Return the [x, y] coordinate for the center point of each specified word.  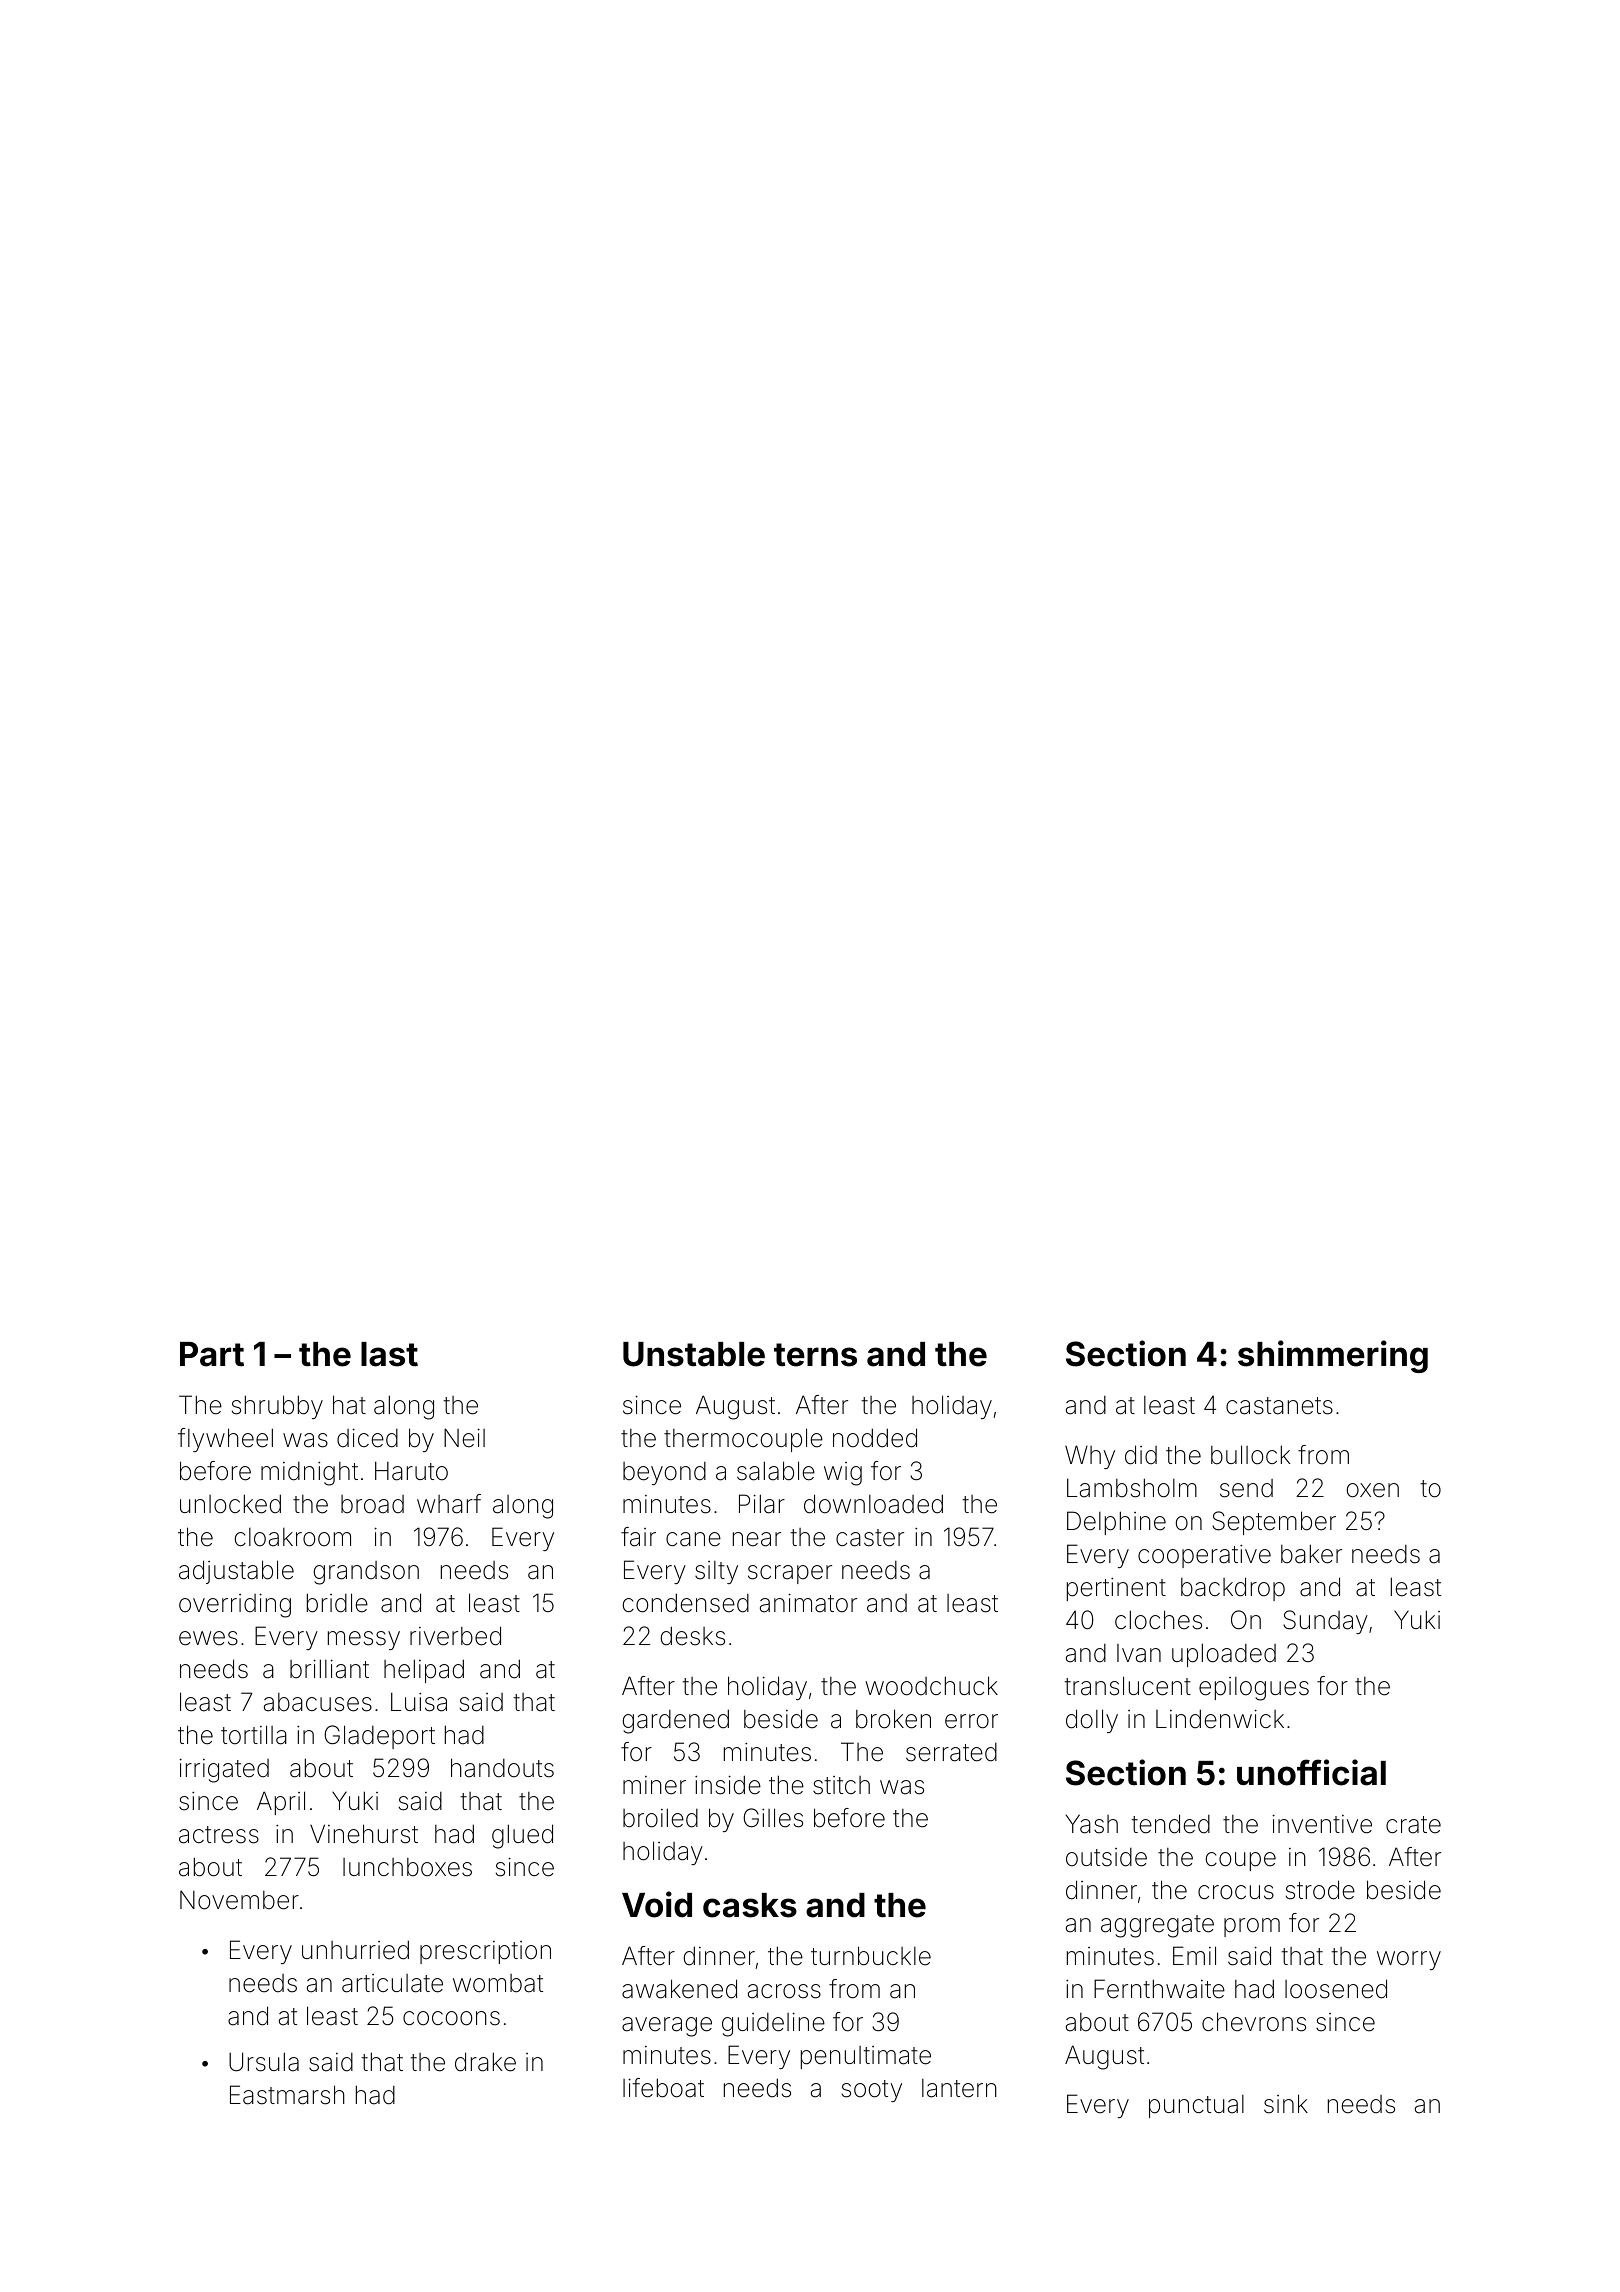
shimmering [1333, 1356]
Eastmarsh [287, 2095]
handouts [502, 1768]
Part [212, 1354]
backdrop [1233, 1589]
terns [815, 1355]
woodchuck [931, 1686]
